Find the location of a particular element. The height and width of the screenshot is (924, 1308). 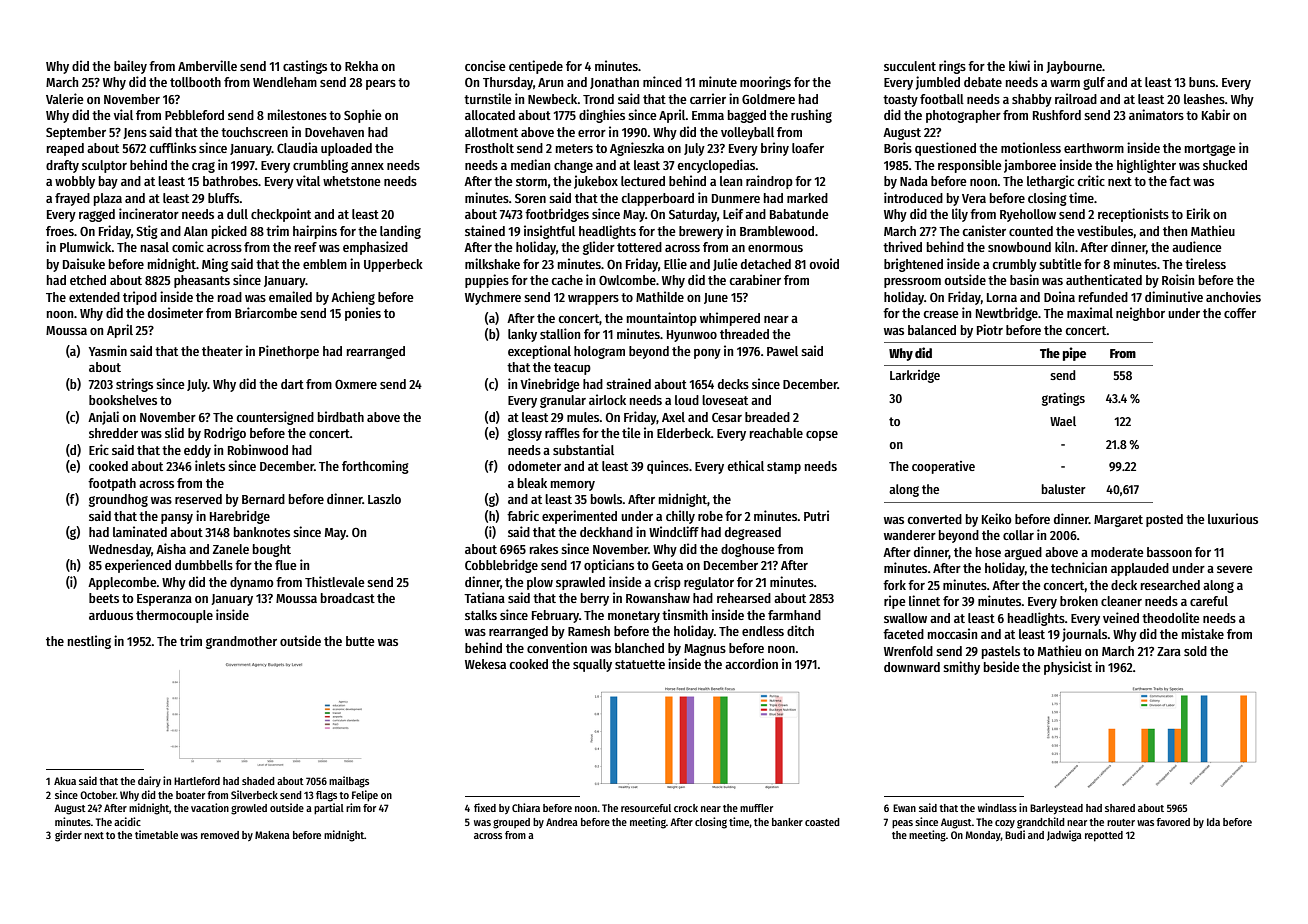

castings is located at coordinates (305, 67).
